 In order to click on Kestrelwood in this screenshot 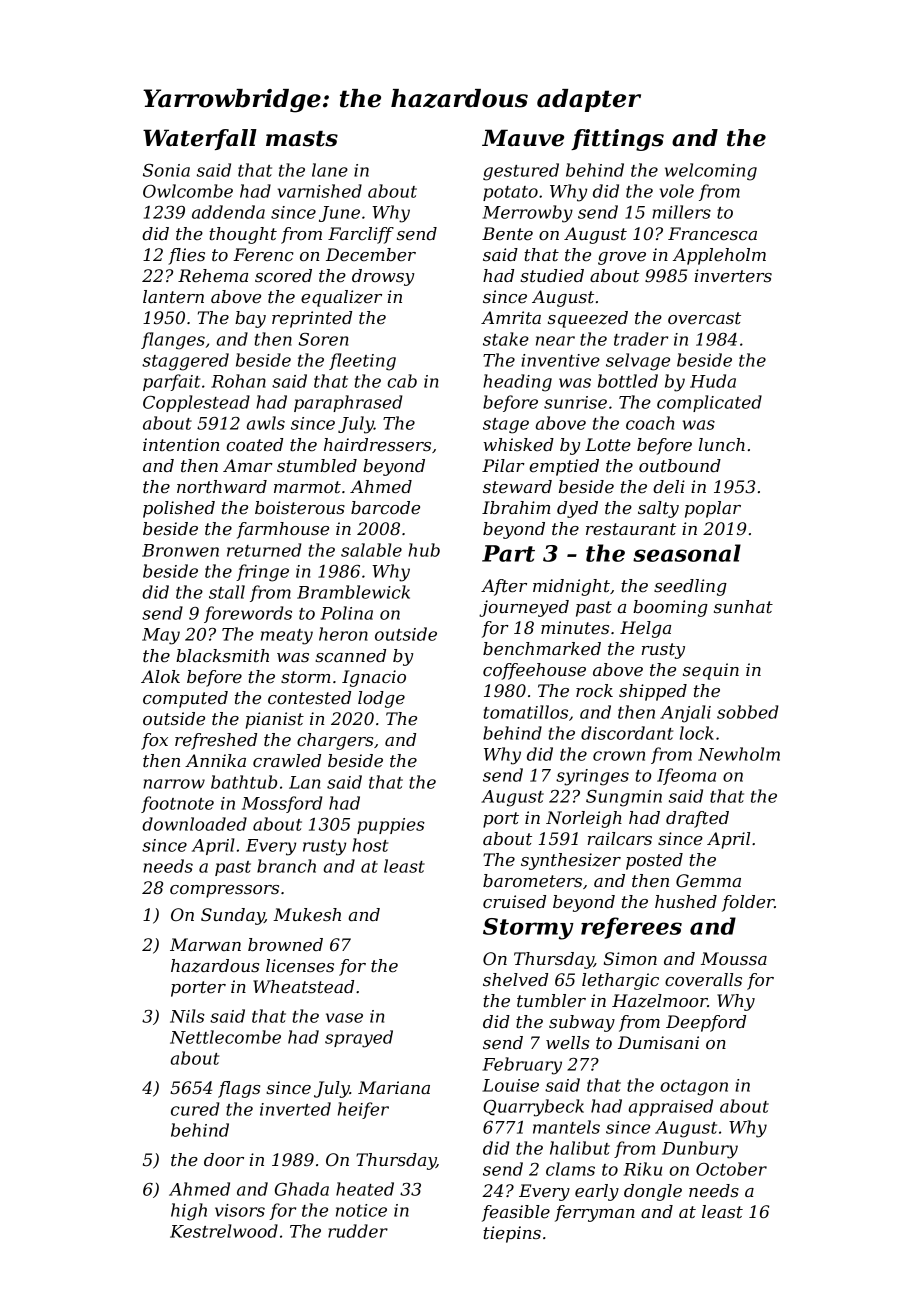, I will do `click(224, 1231)`.
